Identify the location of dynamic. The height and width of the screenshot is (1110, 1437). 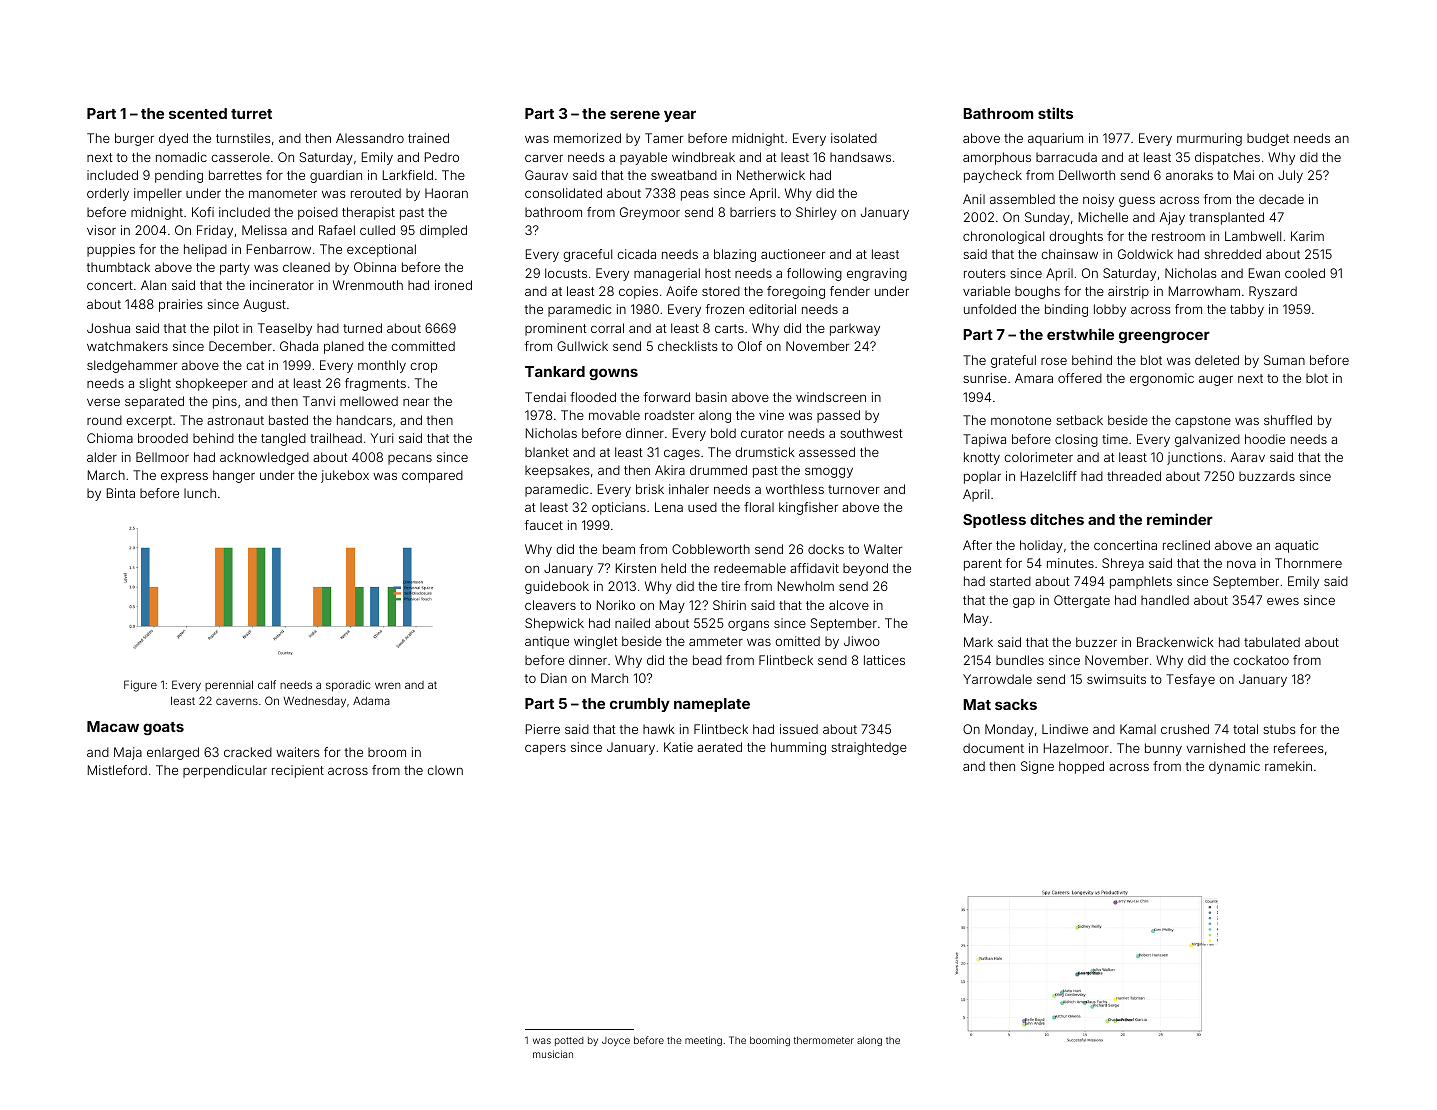
(1234, 767).
